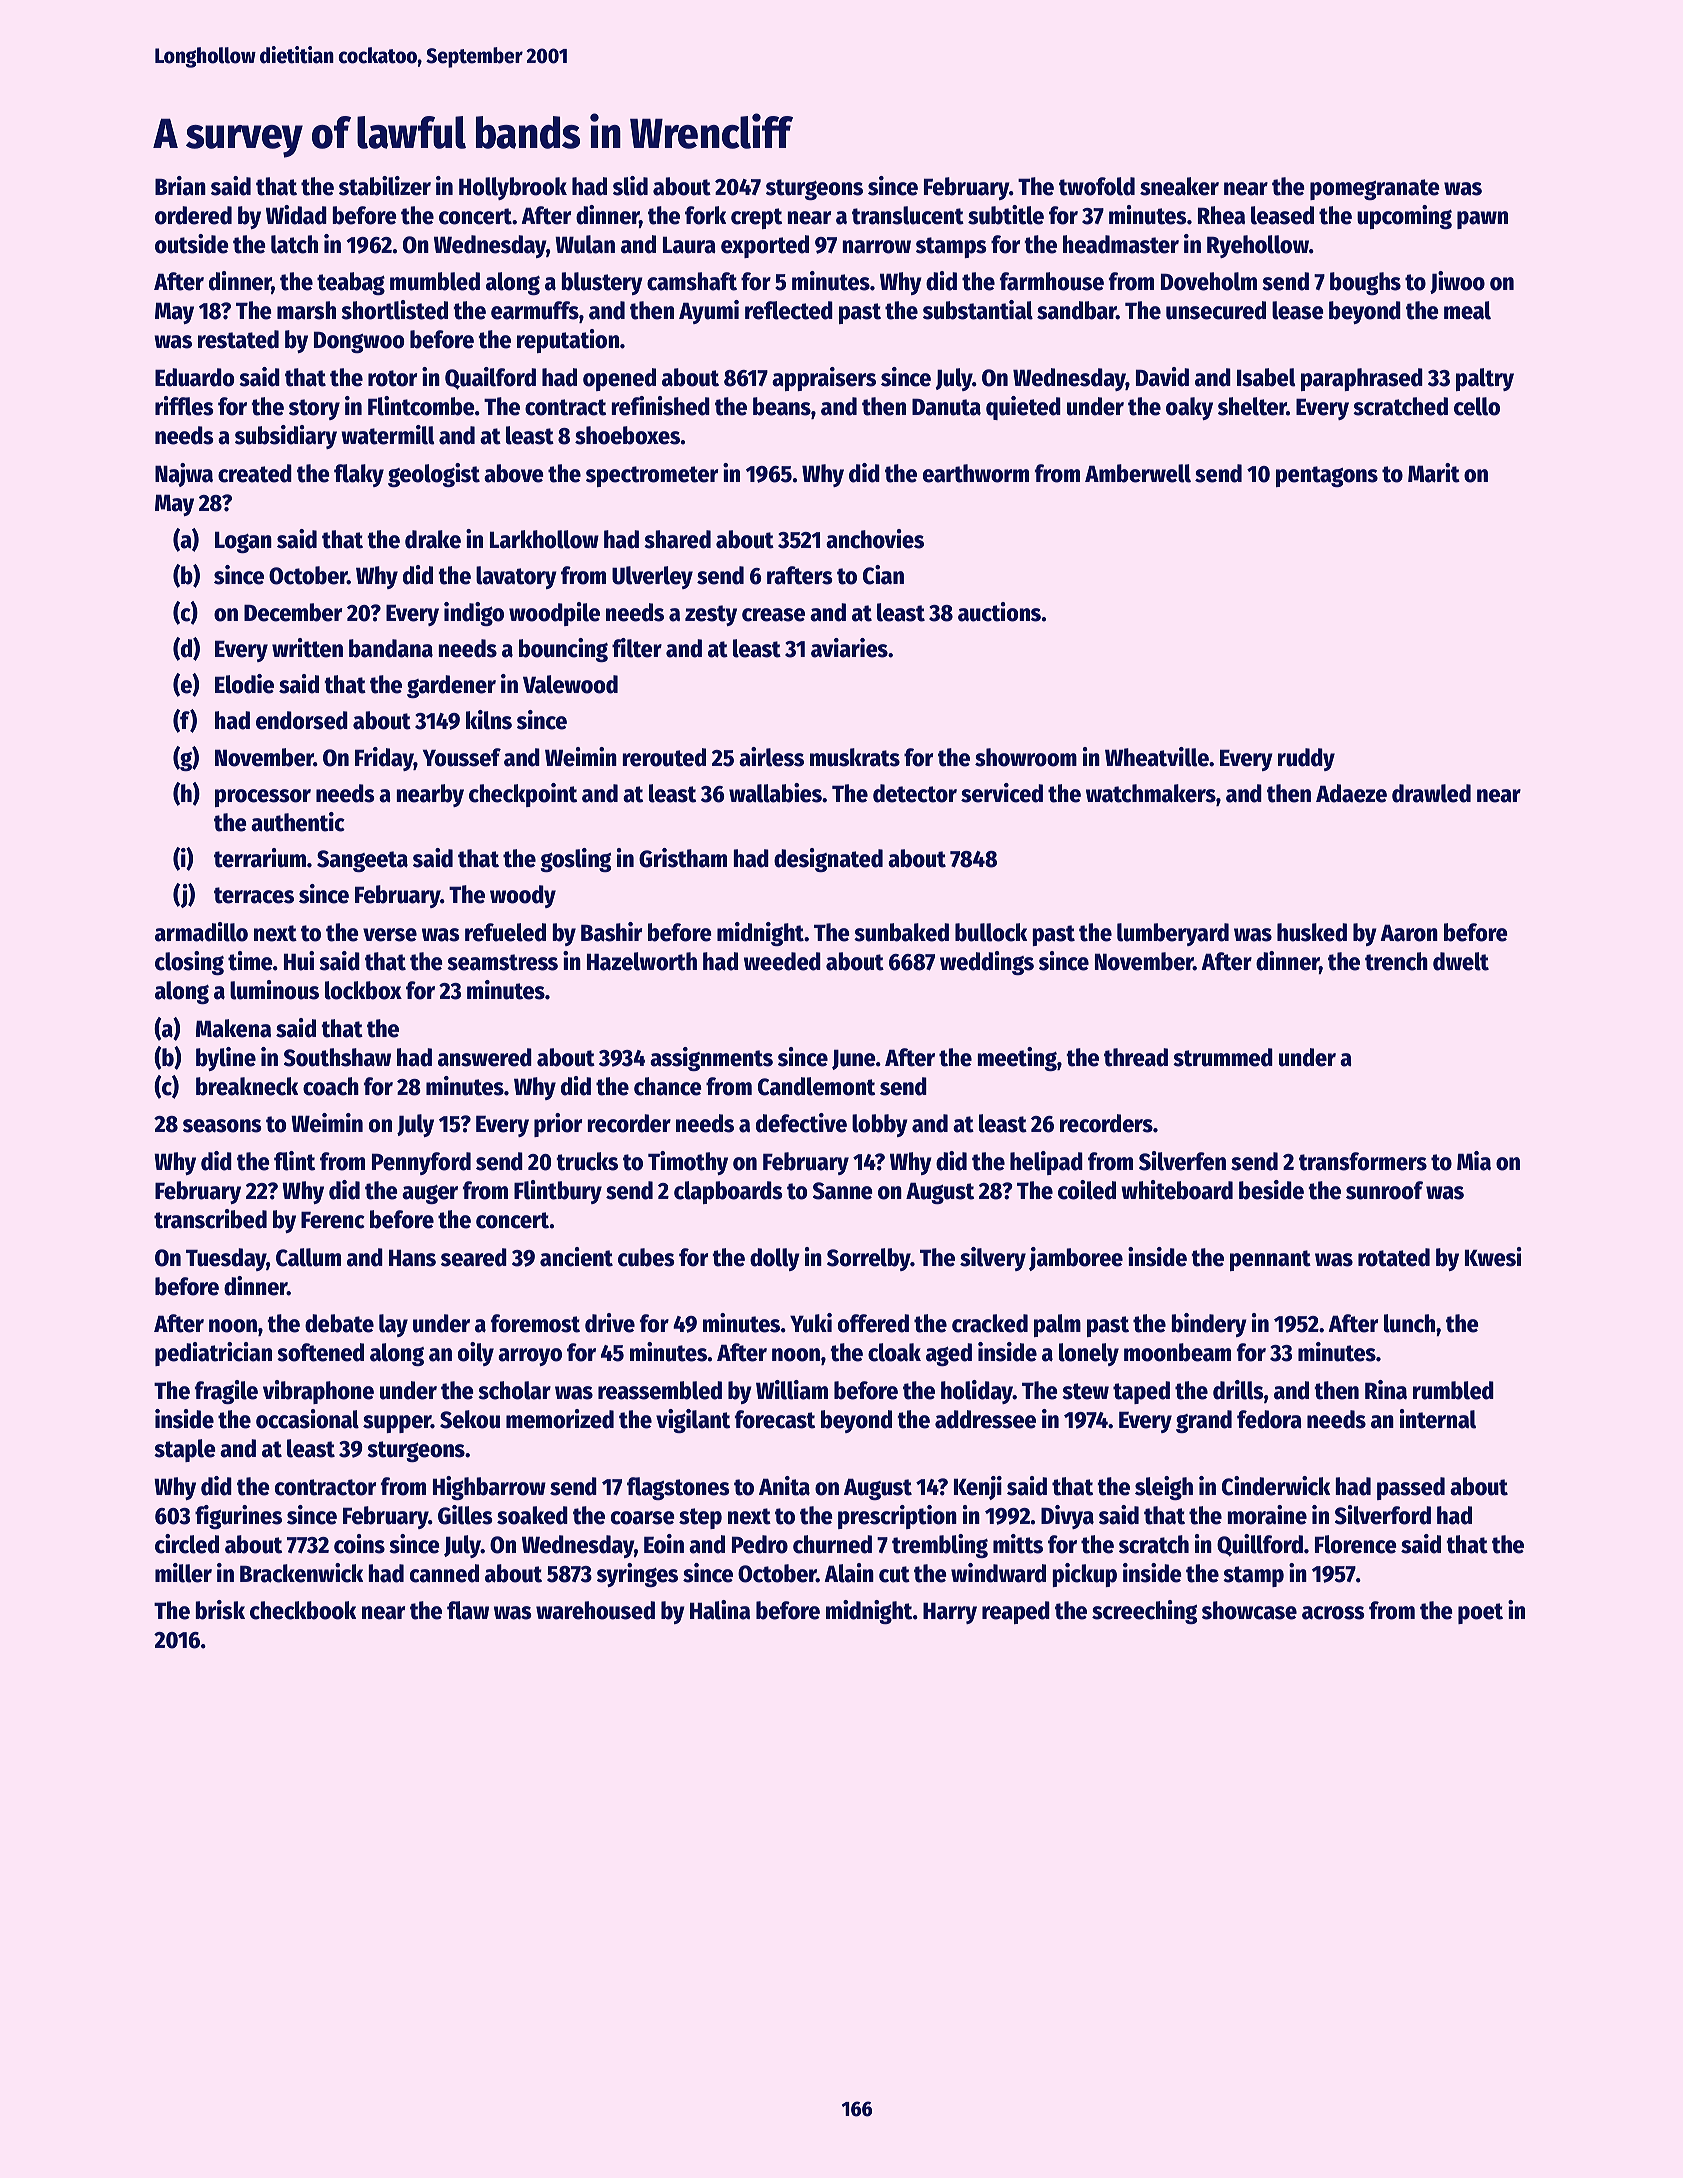 Image resolution: width=1683 pixels, height=2178 pixels. What do you see at coordinates (1327, 476) in the screenshot?
I see `pentagons` at bounding box center [1327, 476].
